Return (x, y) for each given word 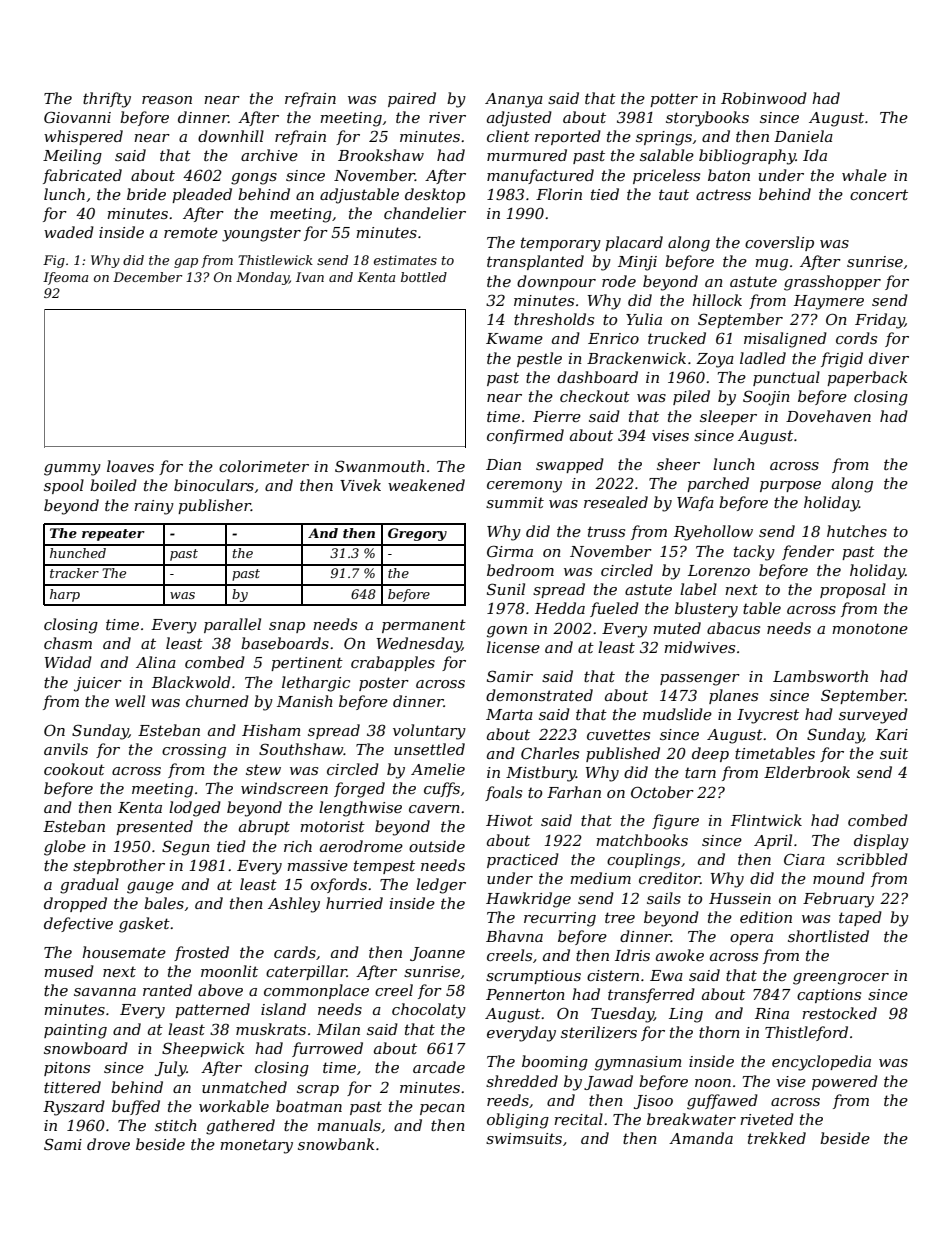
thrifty (107, 100)
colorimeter (264, 466)
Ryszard (74, 1108)
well (130, 701)
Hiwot (509, 820)
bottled (424, 277)
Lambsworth (820, 676)
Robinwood (764, 98)
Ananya (514, 100)
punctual (786, 378)
